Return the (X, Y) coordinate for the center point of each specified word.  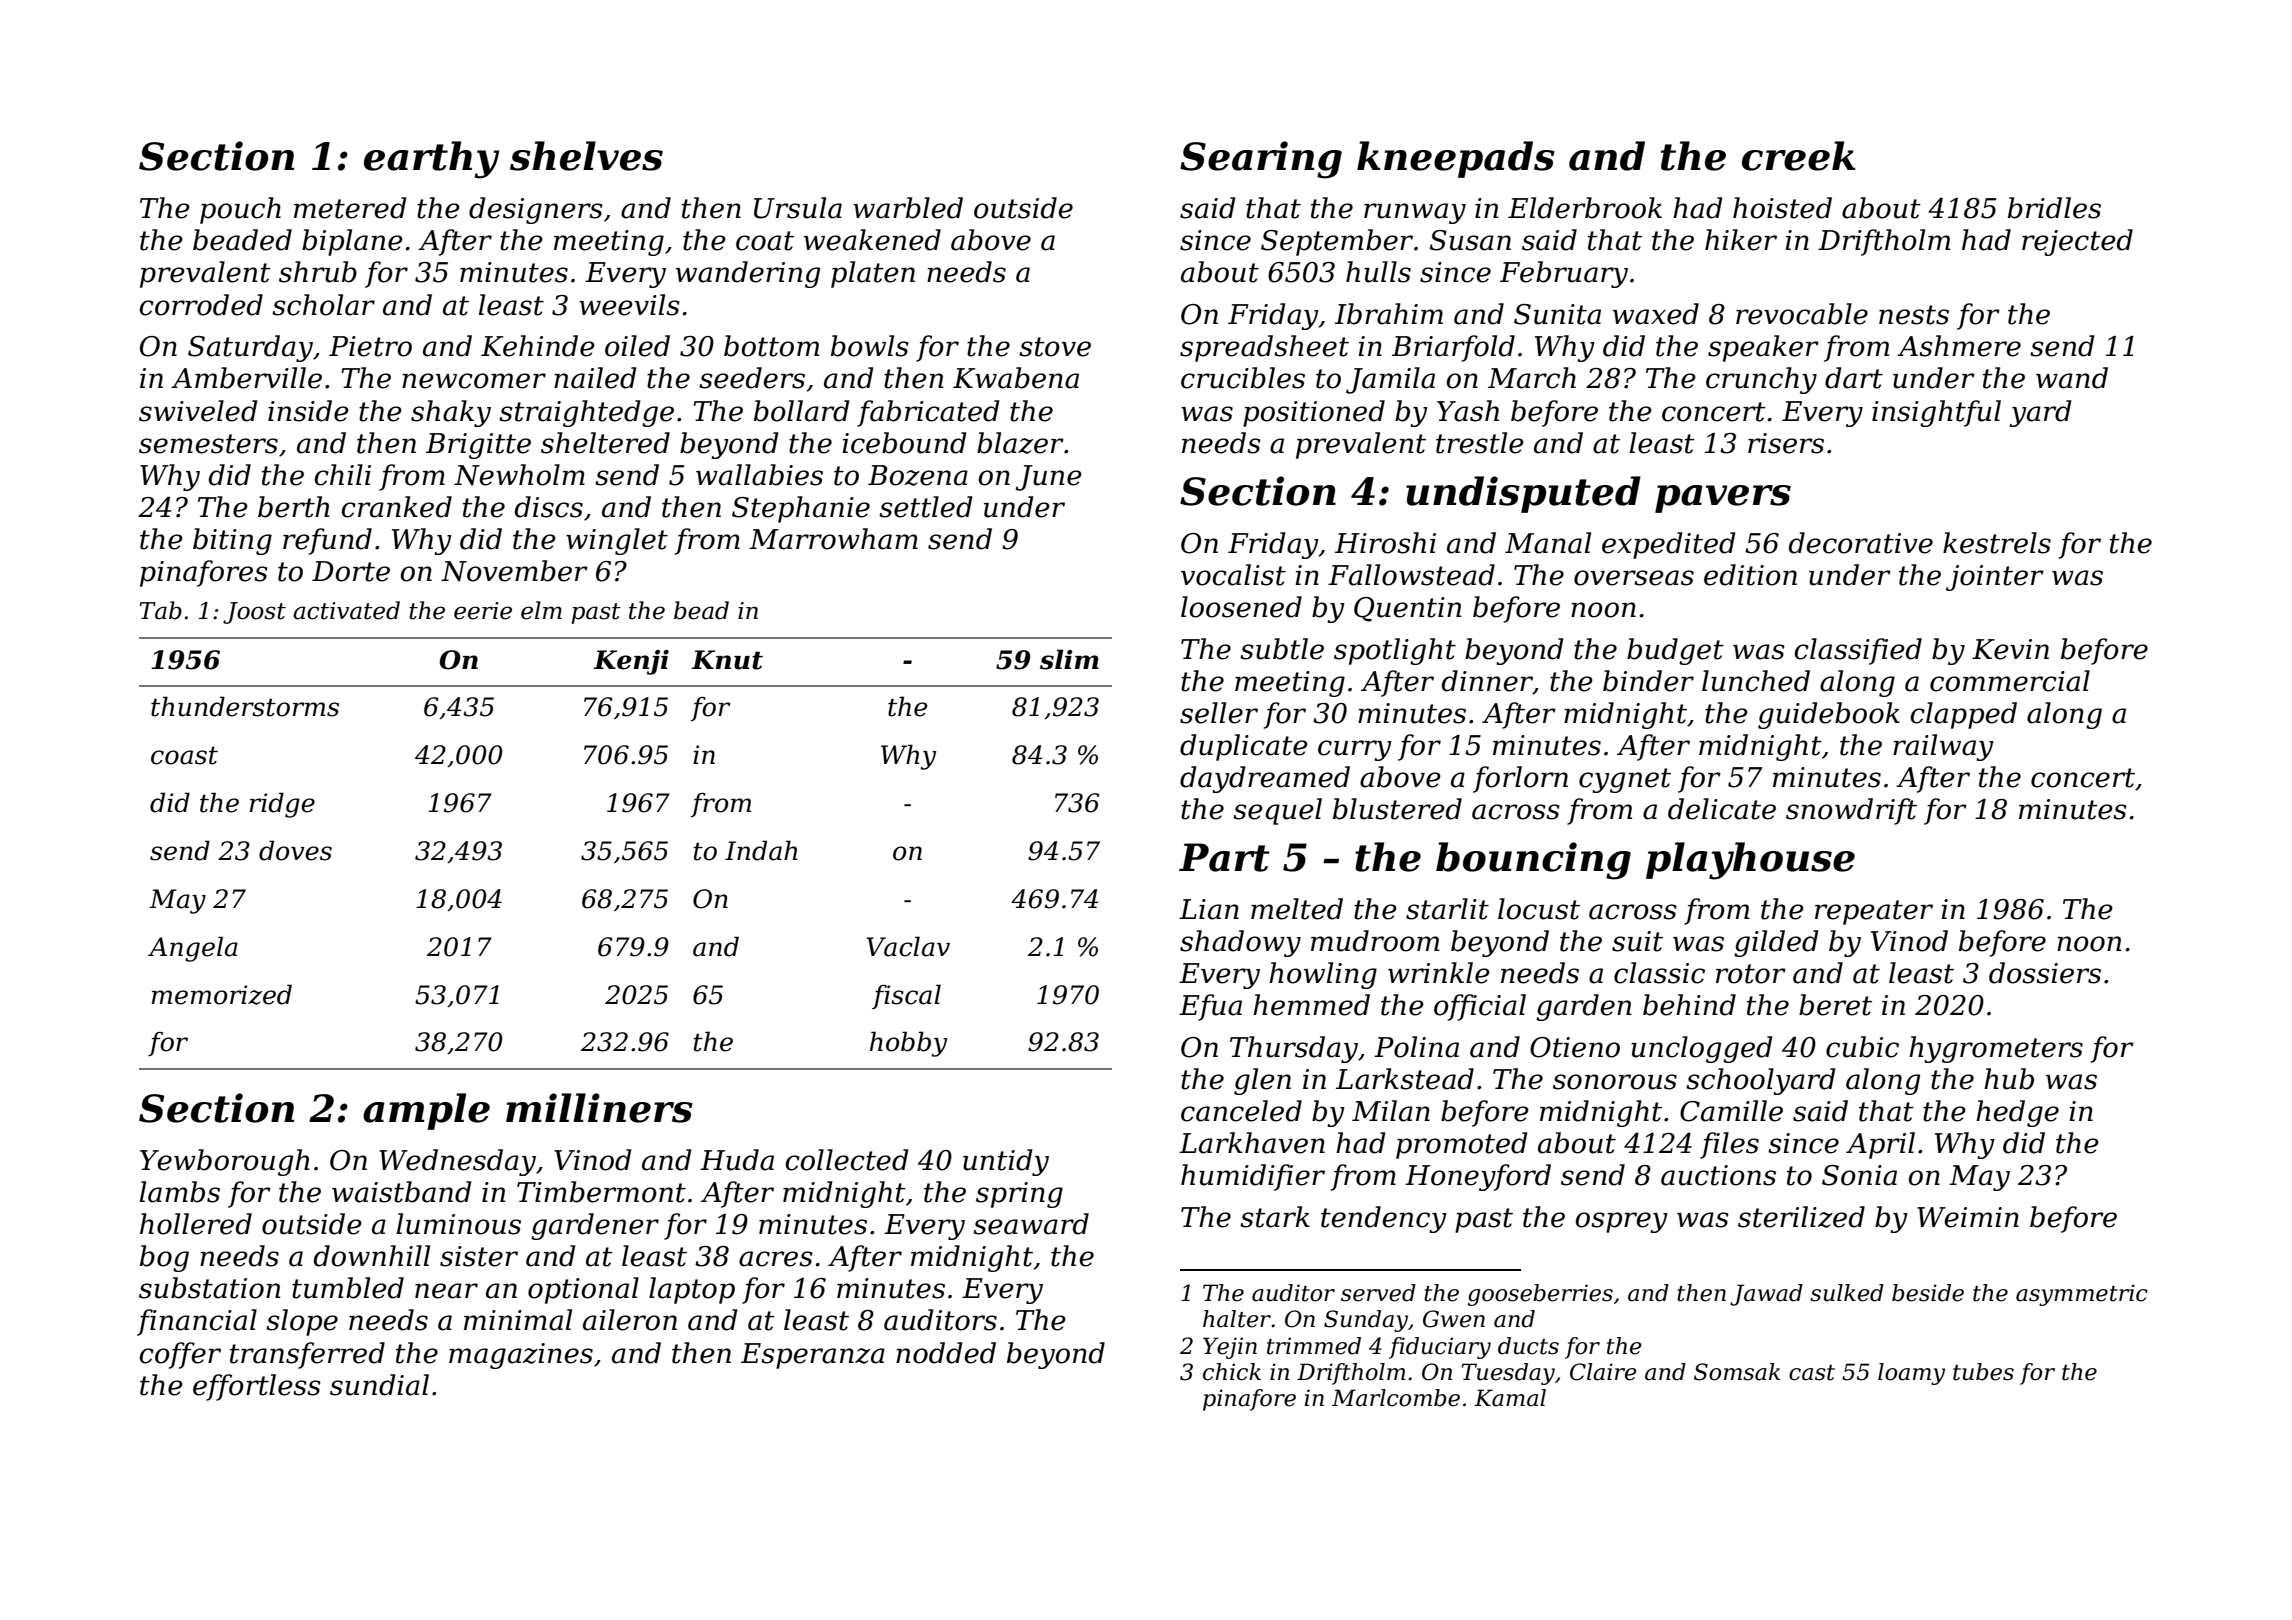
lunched (1756, 681)
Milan (1391, 1111)
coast (184, 756)
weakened (872, 240)
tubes (1983, 1372)
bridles (2054, 208)
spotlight (1395, 651)
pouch (240, 210)
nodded (946, 1353)
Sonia (1859, 1175)
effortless (257, 1387)
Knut (727, 660)
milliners (599, 1108)
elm (541, 610)
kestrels (1997, 543)
